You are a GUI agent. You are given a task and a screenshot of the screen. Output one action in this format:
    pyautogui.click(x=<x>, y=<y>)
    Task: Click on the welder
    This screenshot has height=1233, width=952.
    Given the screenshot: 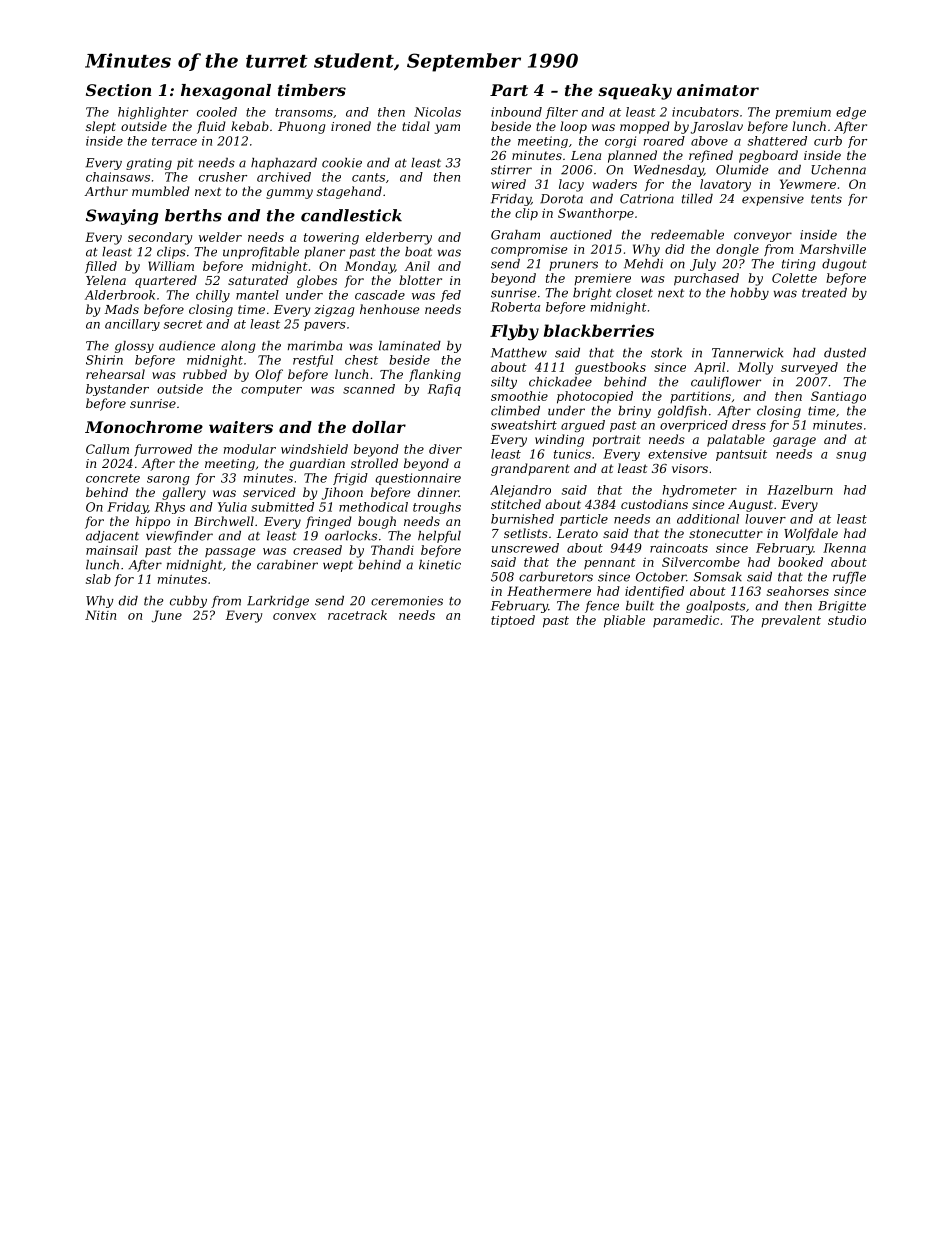 What is the action you would take?
    pyautogui.click(x=220, y=237)
